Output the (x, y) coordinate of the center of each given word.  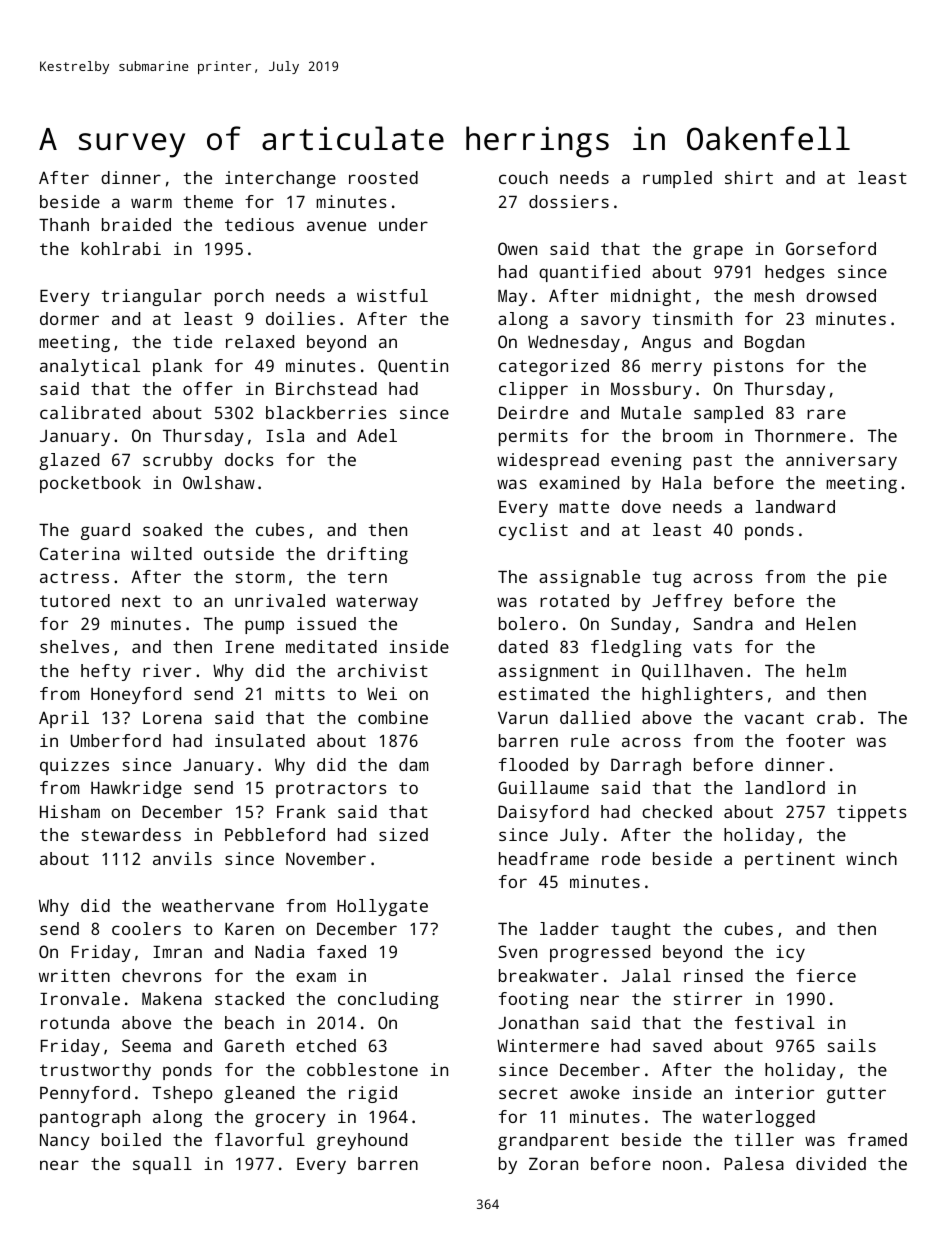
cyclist (533, 531)
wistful (392, 295)
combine (393, 717)
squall (162, 1165)
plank (177, 367)
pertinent (790, 860)
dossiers (569, 201)
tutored (75, 600)
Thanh (64, 224)
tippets (872, 813)
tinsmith (692, 318)
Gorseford (831, 248)
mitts (300, 693)
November (326, 858)
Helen (831, 623)
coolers (146, 928)
